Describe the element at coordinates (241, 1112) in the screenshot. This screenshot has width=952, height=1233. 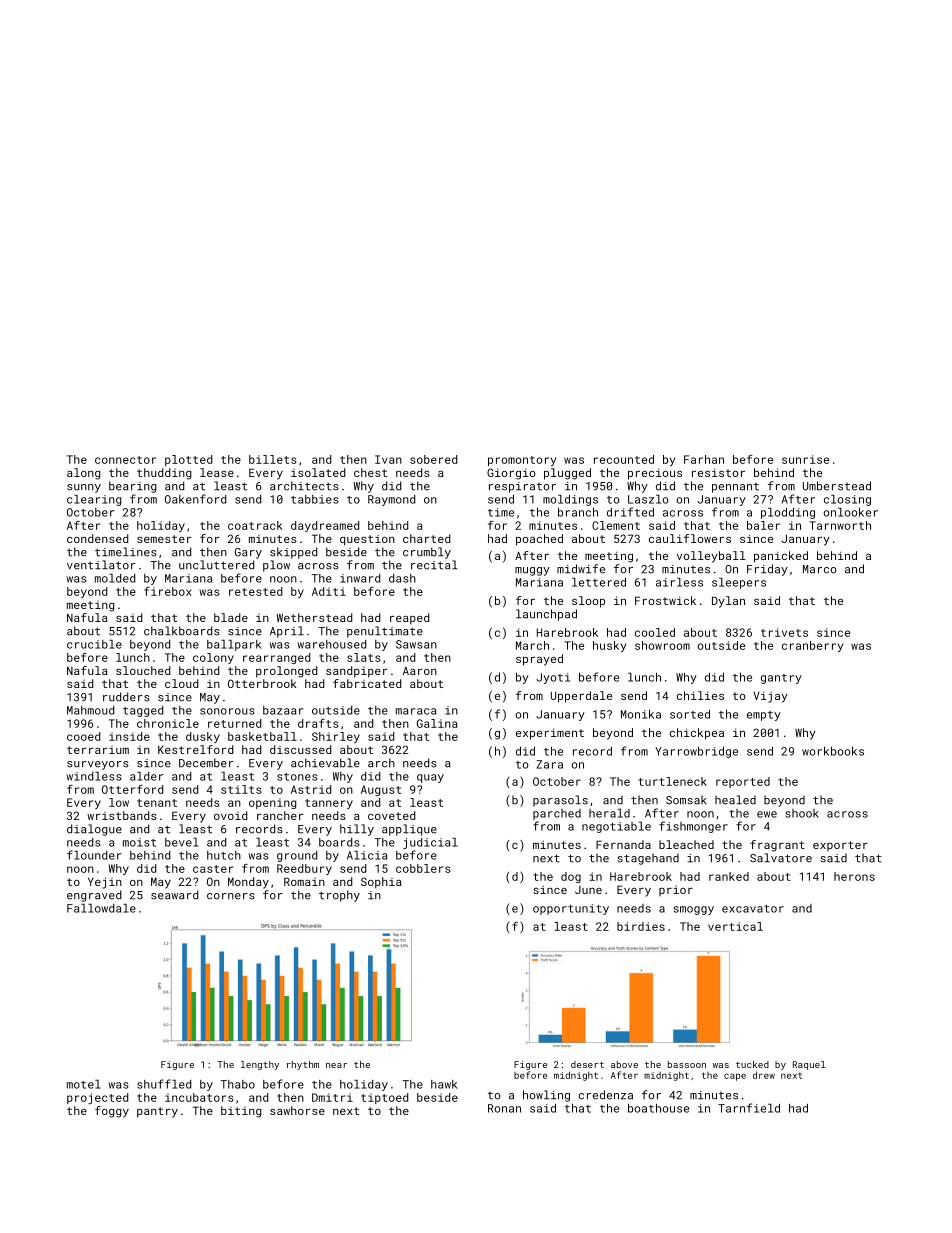
I see `biting` at that location.
